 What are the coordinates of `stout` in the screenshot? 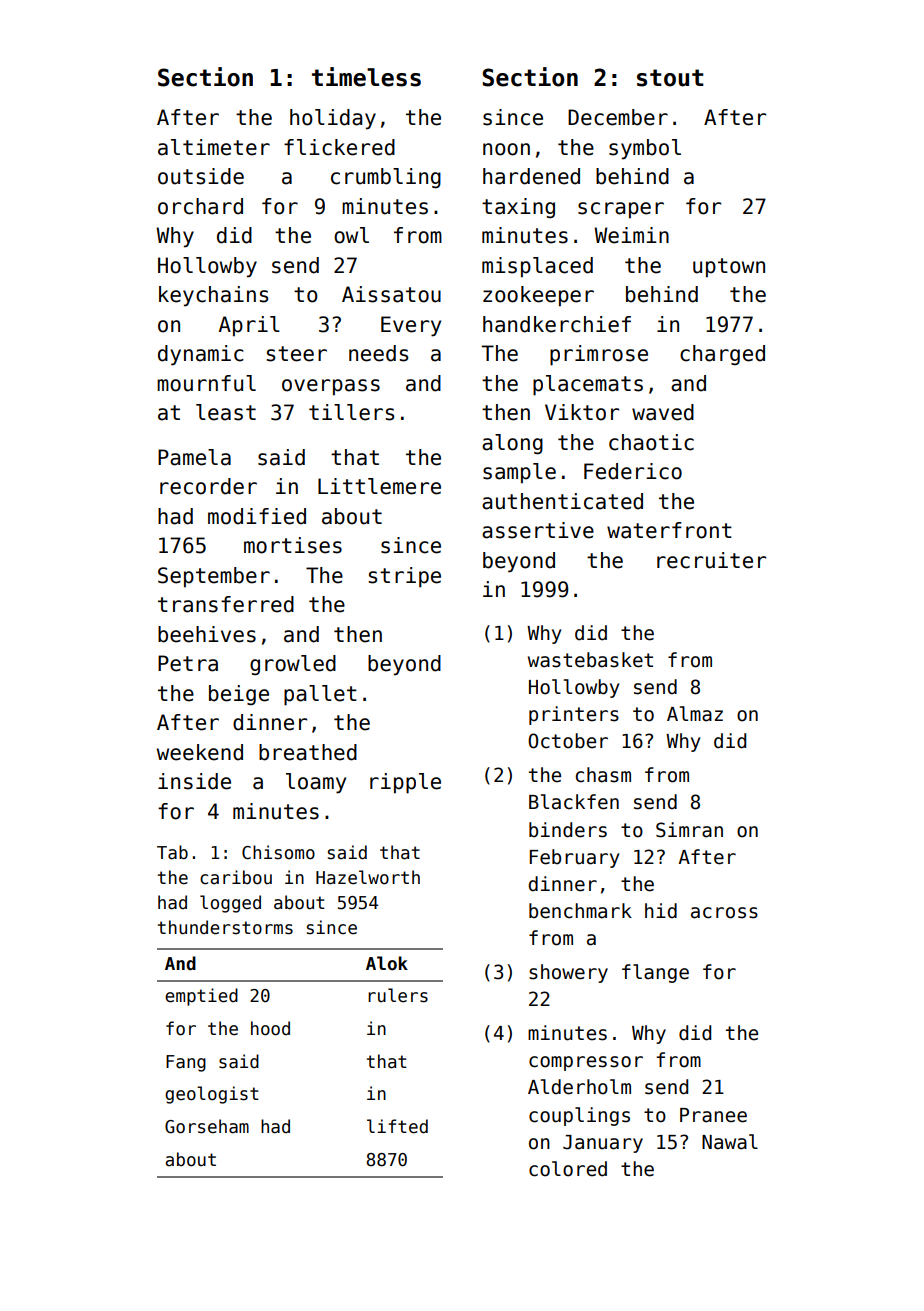 It's located at (670, 78).
